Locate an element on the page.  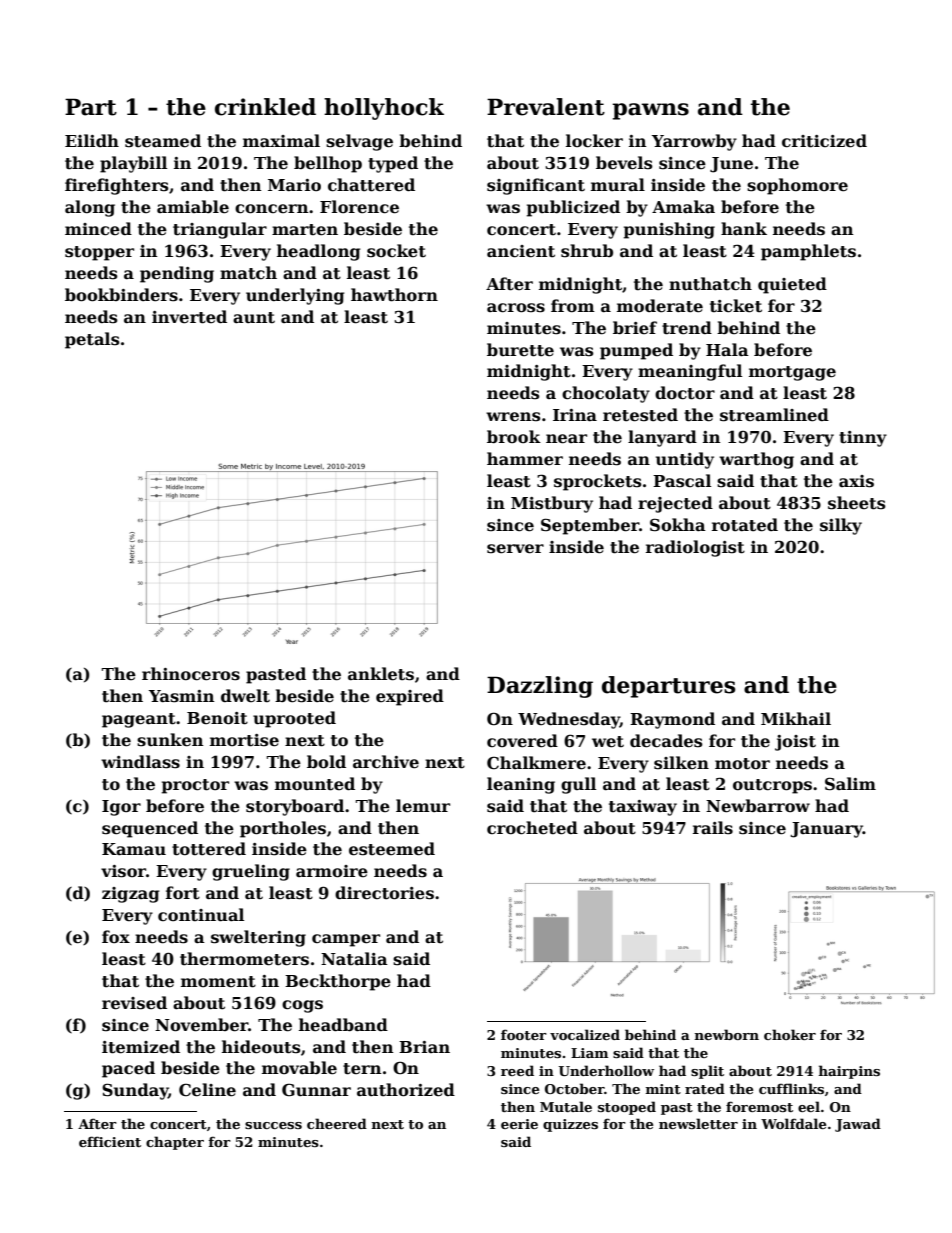
rhinoceros is located at coordinates (191, 674).
